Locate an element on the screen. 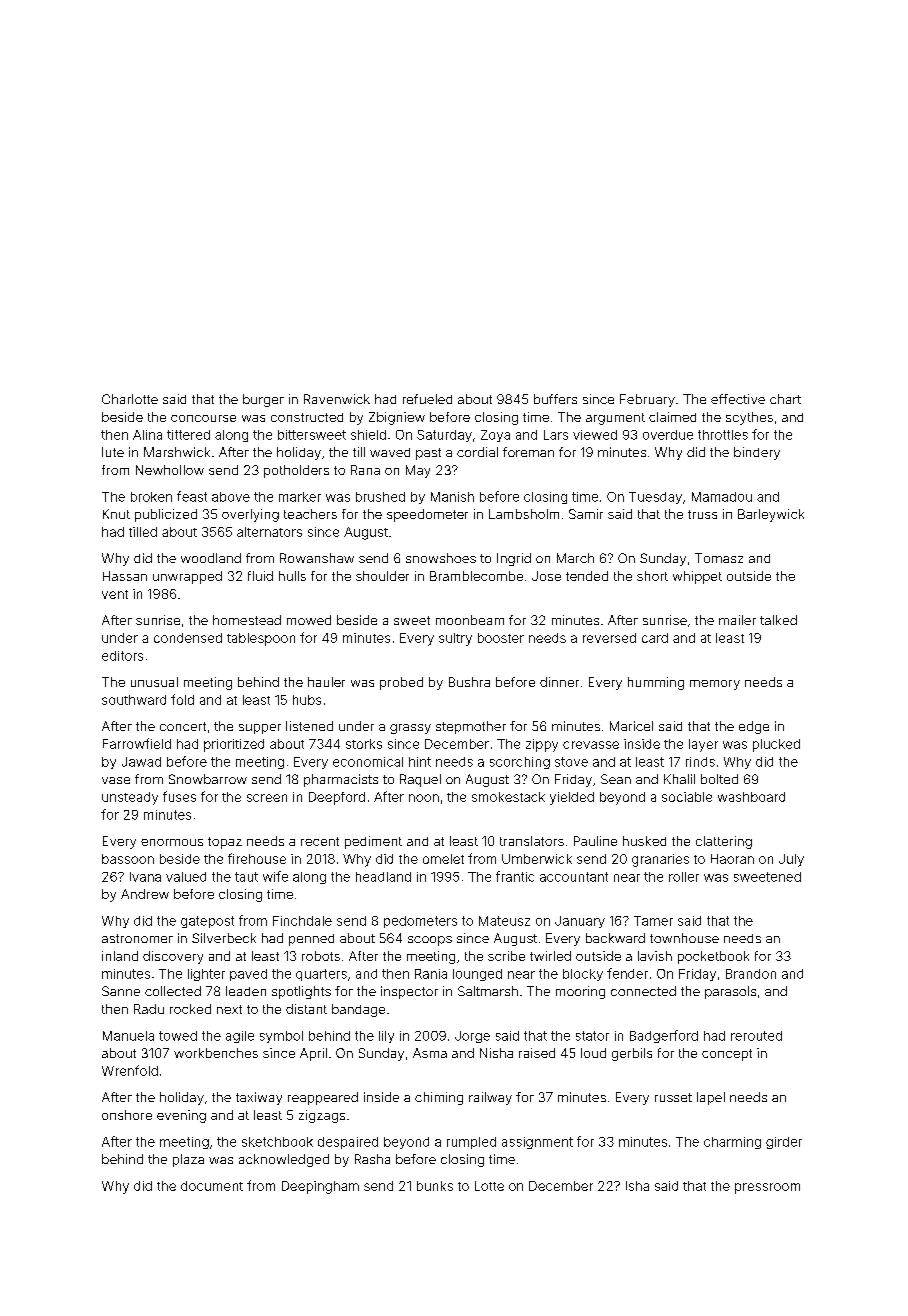 The width and height of the screenshot is (908, 1316). July is located at coordinates (791, 860).
